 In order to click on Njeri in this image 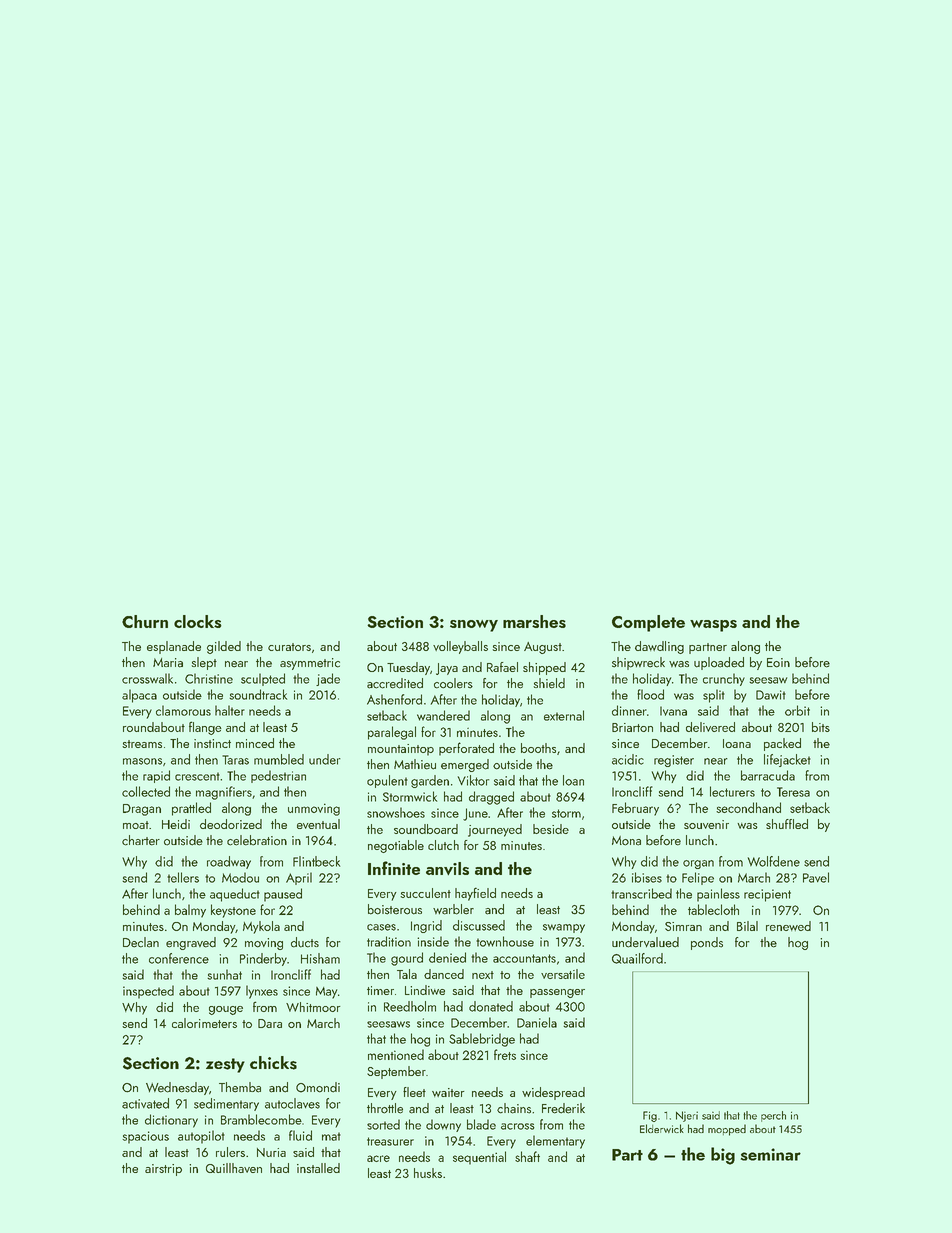, I will do `click(687, 1116)`.
